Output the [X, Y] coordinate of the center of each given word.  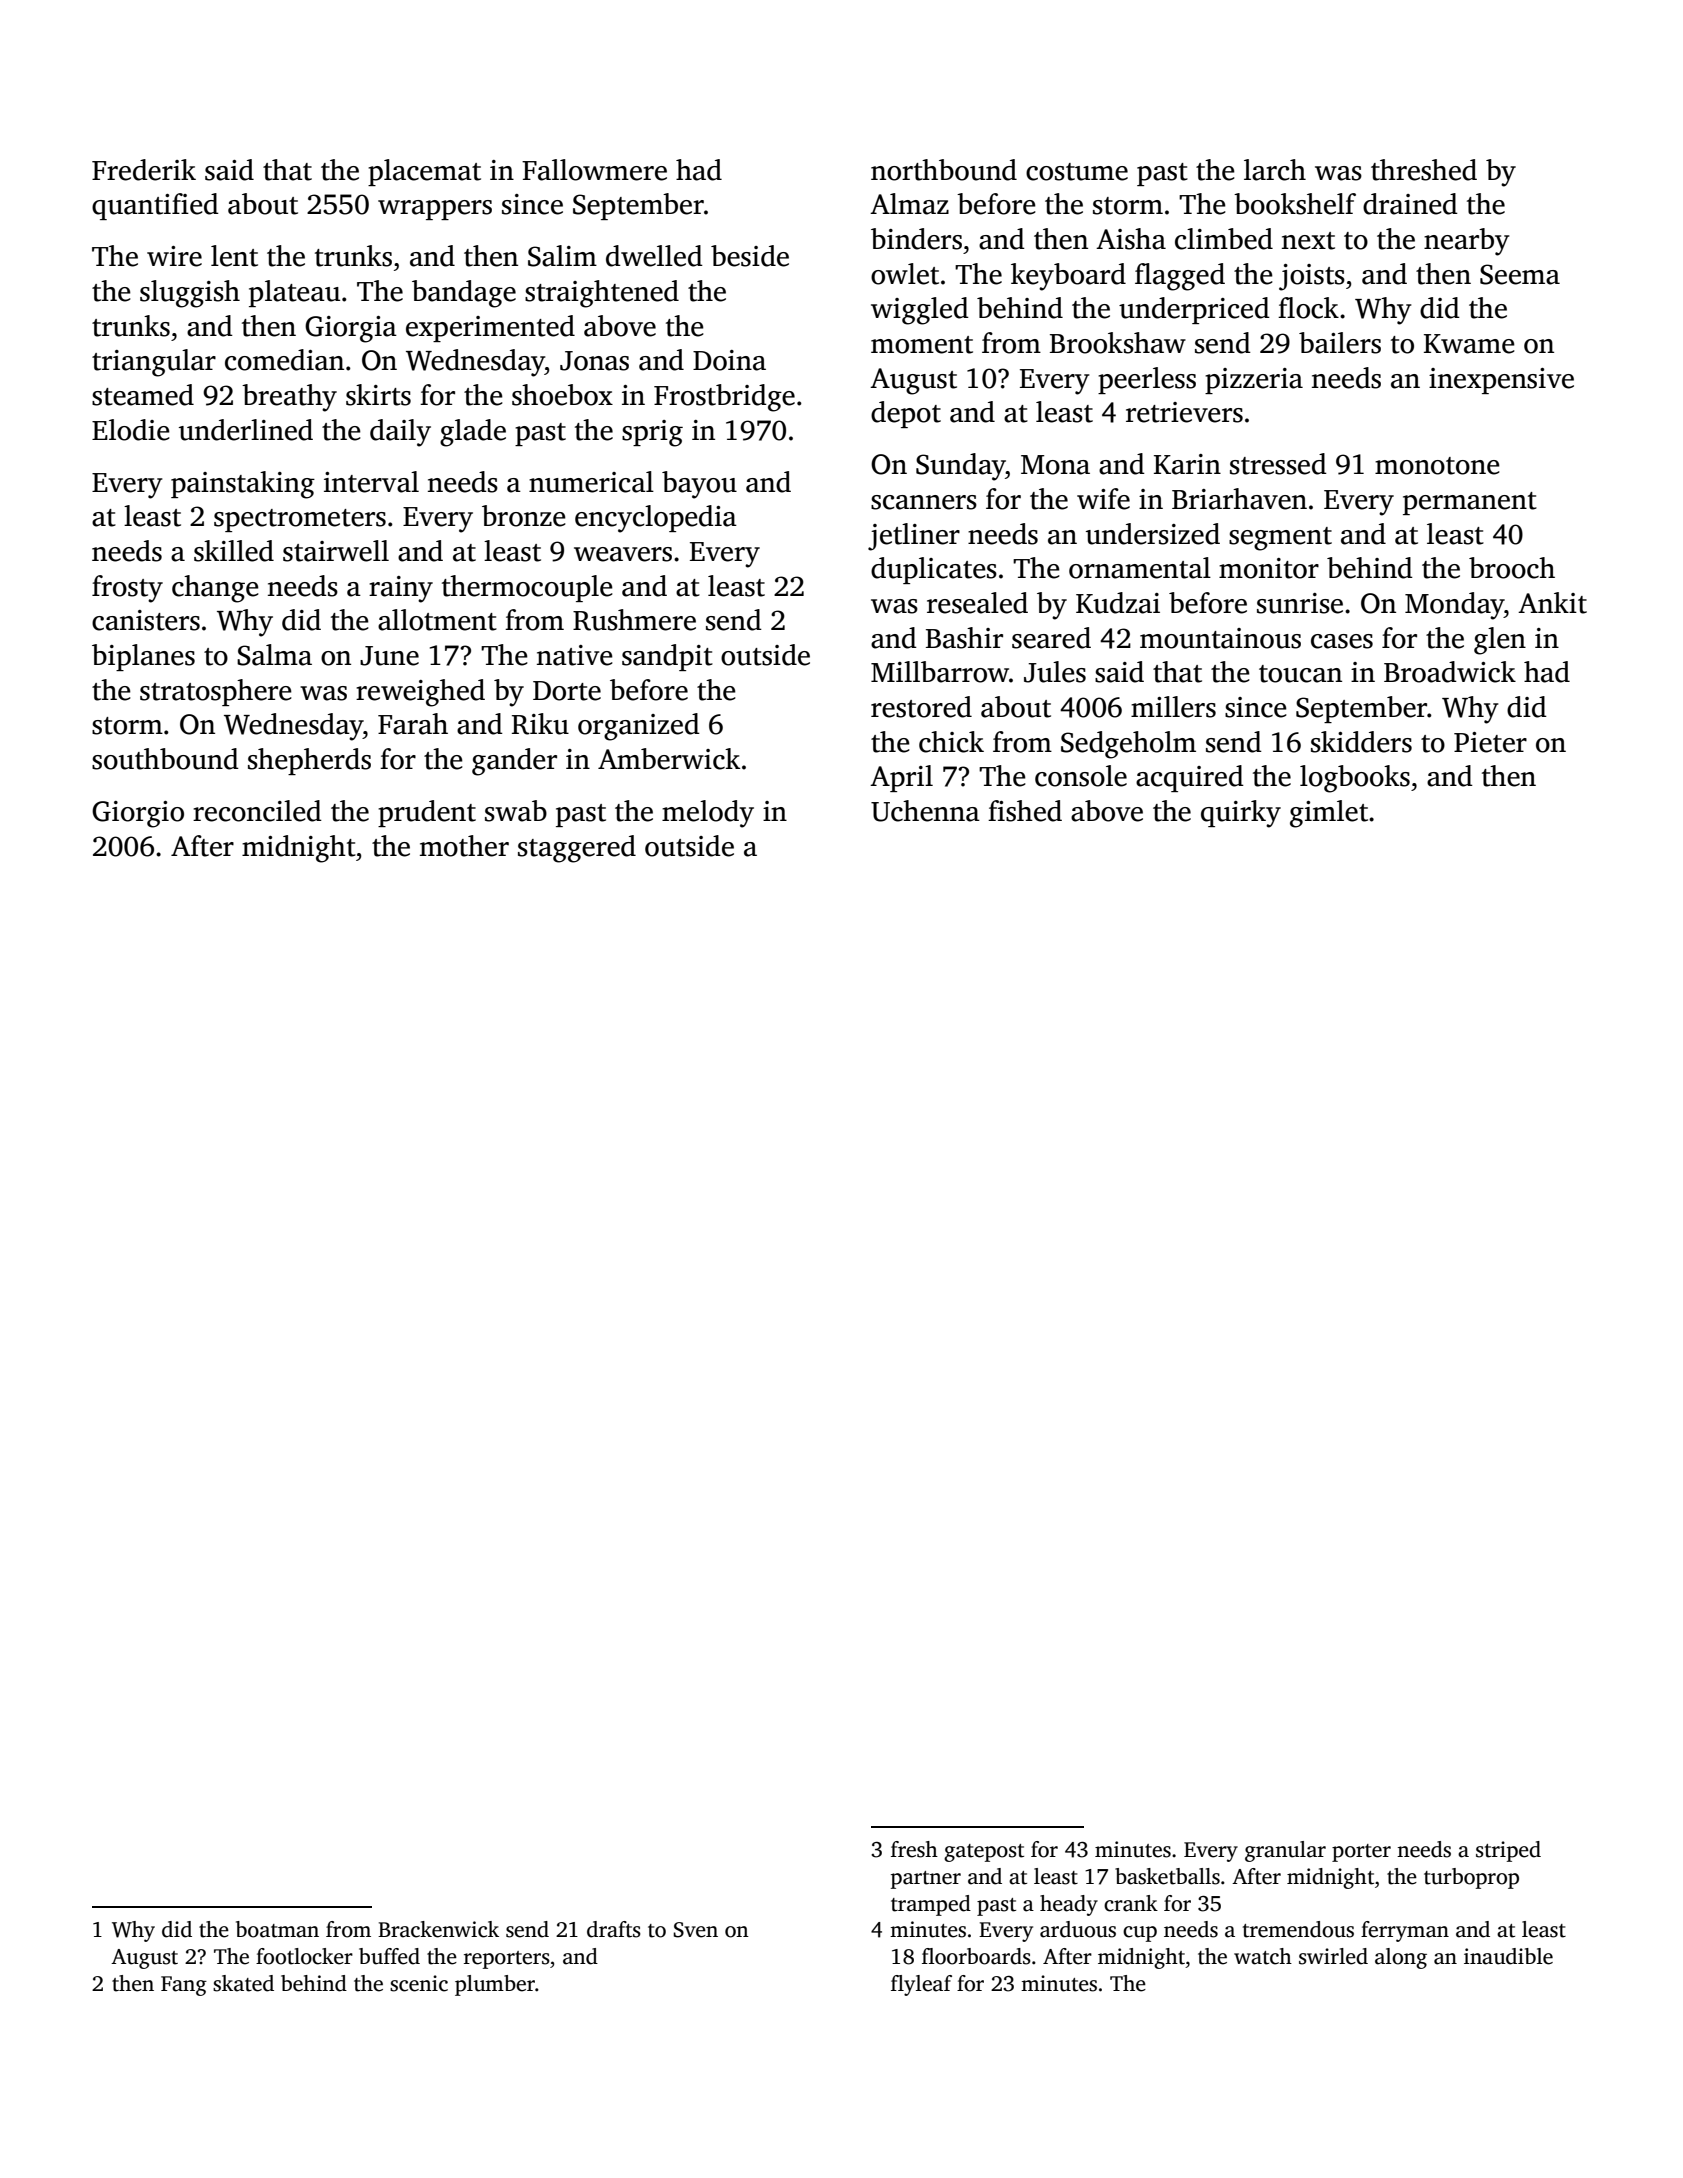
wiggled [920, 311]
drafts [614, 1929]
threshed [1424, 170]
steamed [143, 395]
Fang [184, 1986]
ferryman [1405, 1931]
